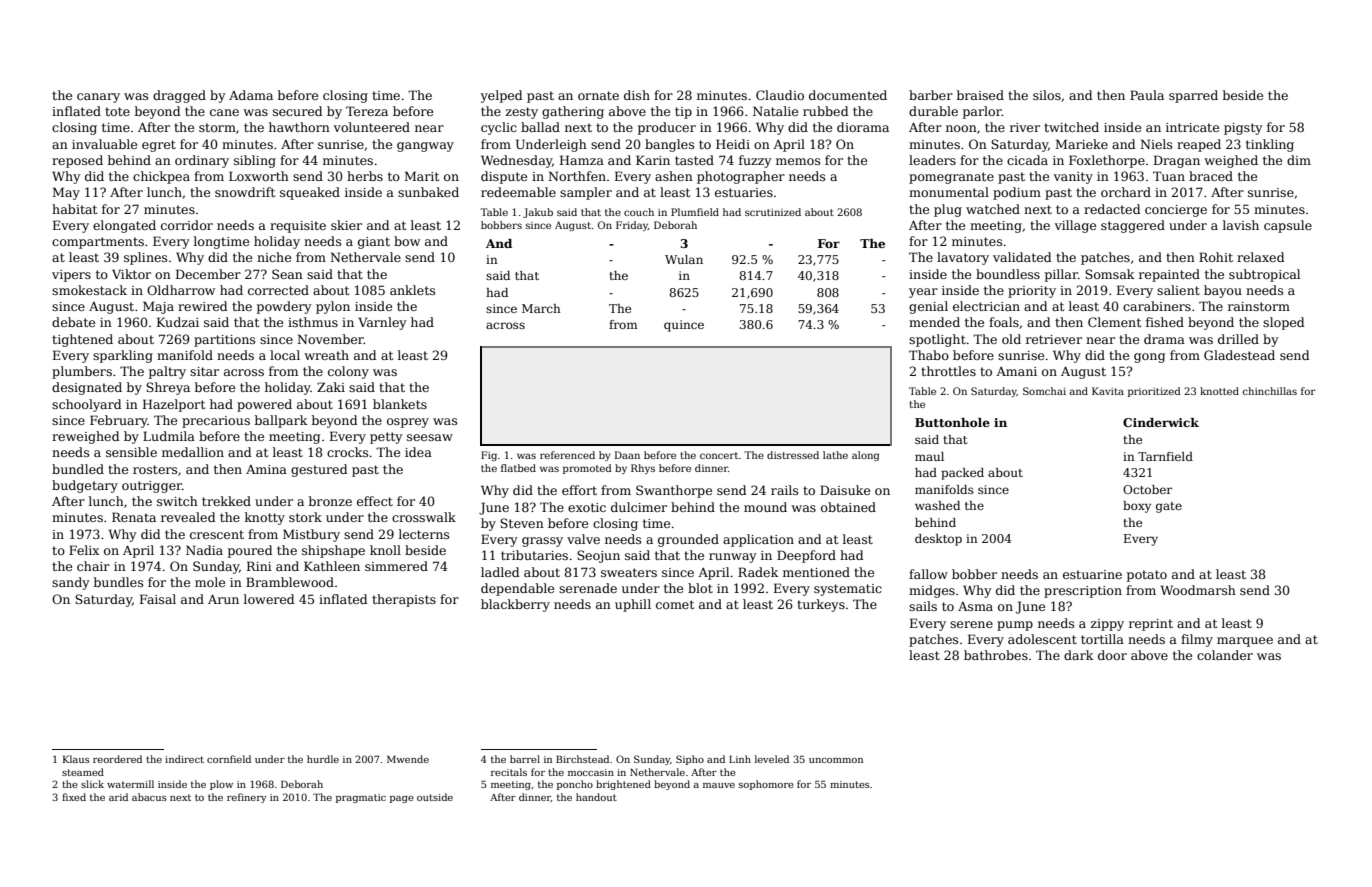 This page has height=887, width=1372. What do you see at coordinates (1147, 576) in the page?
I see `potato` at bounding box center [1147, 576].
